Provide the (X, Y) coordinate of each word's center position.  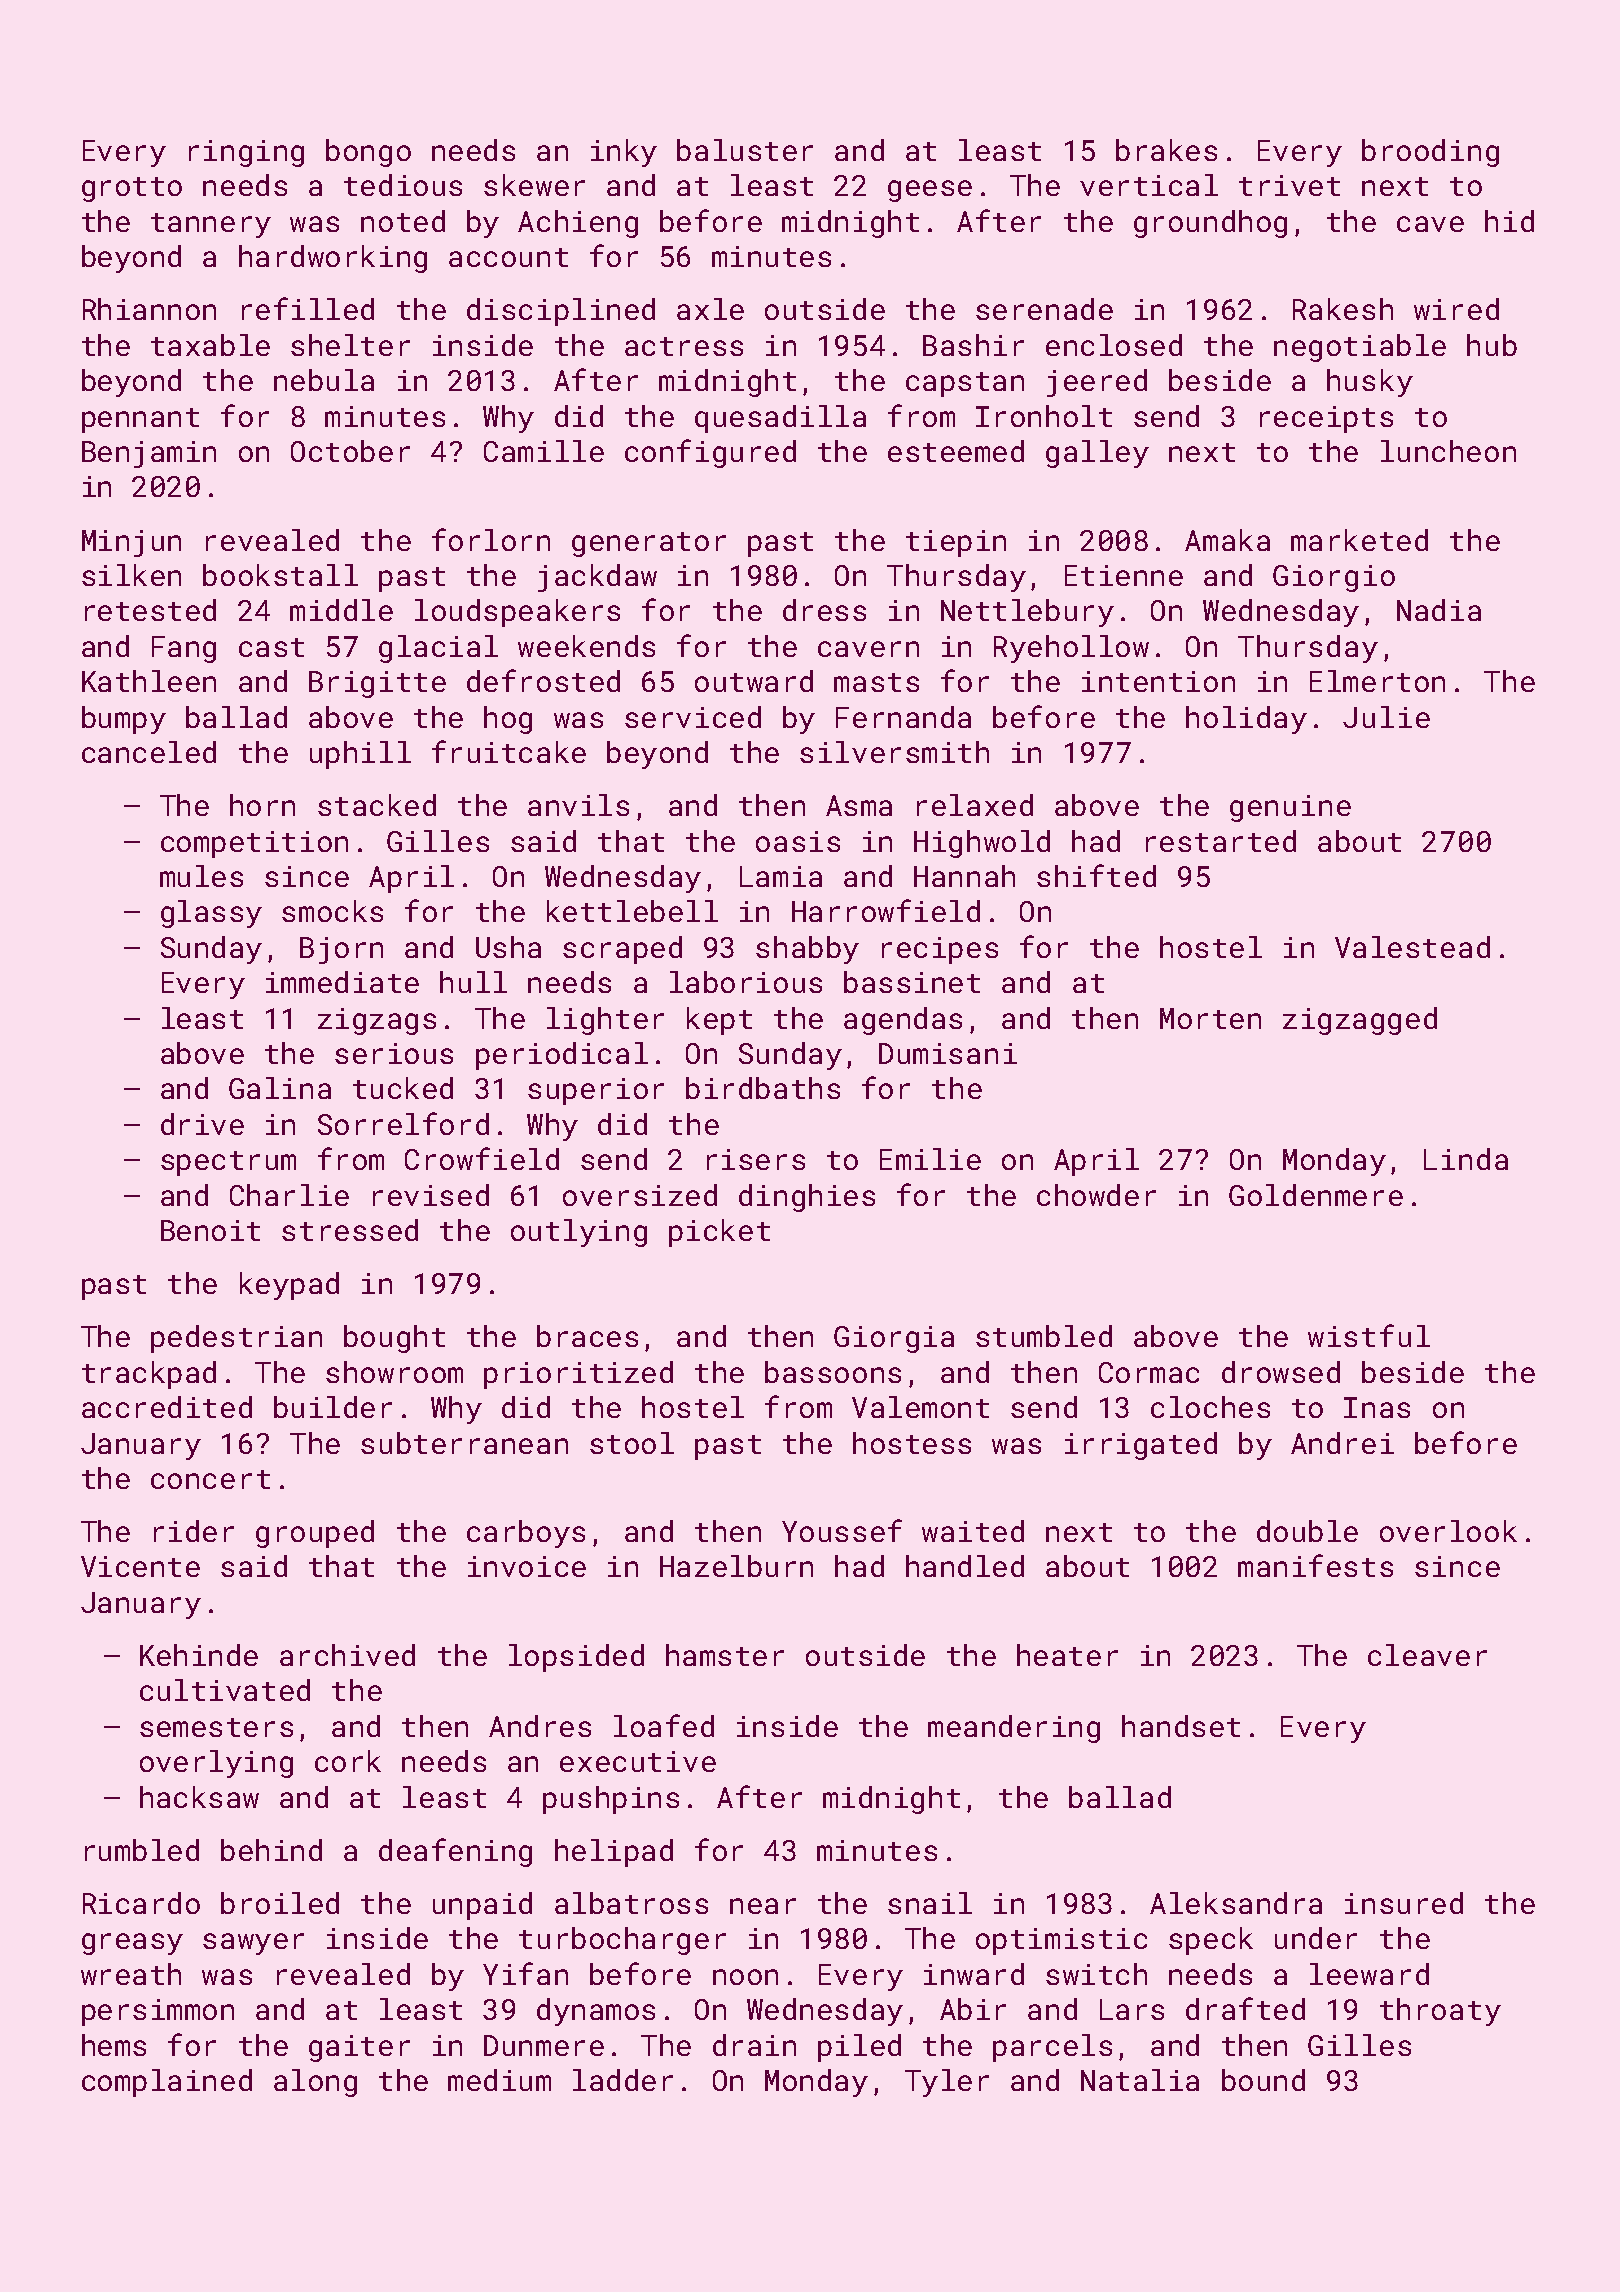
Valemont (920, 1407)
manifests (1315, 1565)
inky (624, 153)
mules (201, 876)
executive (638, 1761)
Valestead (1412, 947)
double (1307, 1531)
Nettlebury (1027, 613)
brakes (1166, 150)
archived (347, 1655)
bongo (368, 153)
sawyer (253, 1944)
